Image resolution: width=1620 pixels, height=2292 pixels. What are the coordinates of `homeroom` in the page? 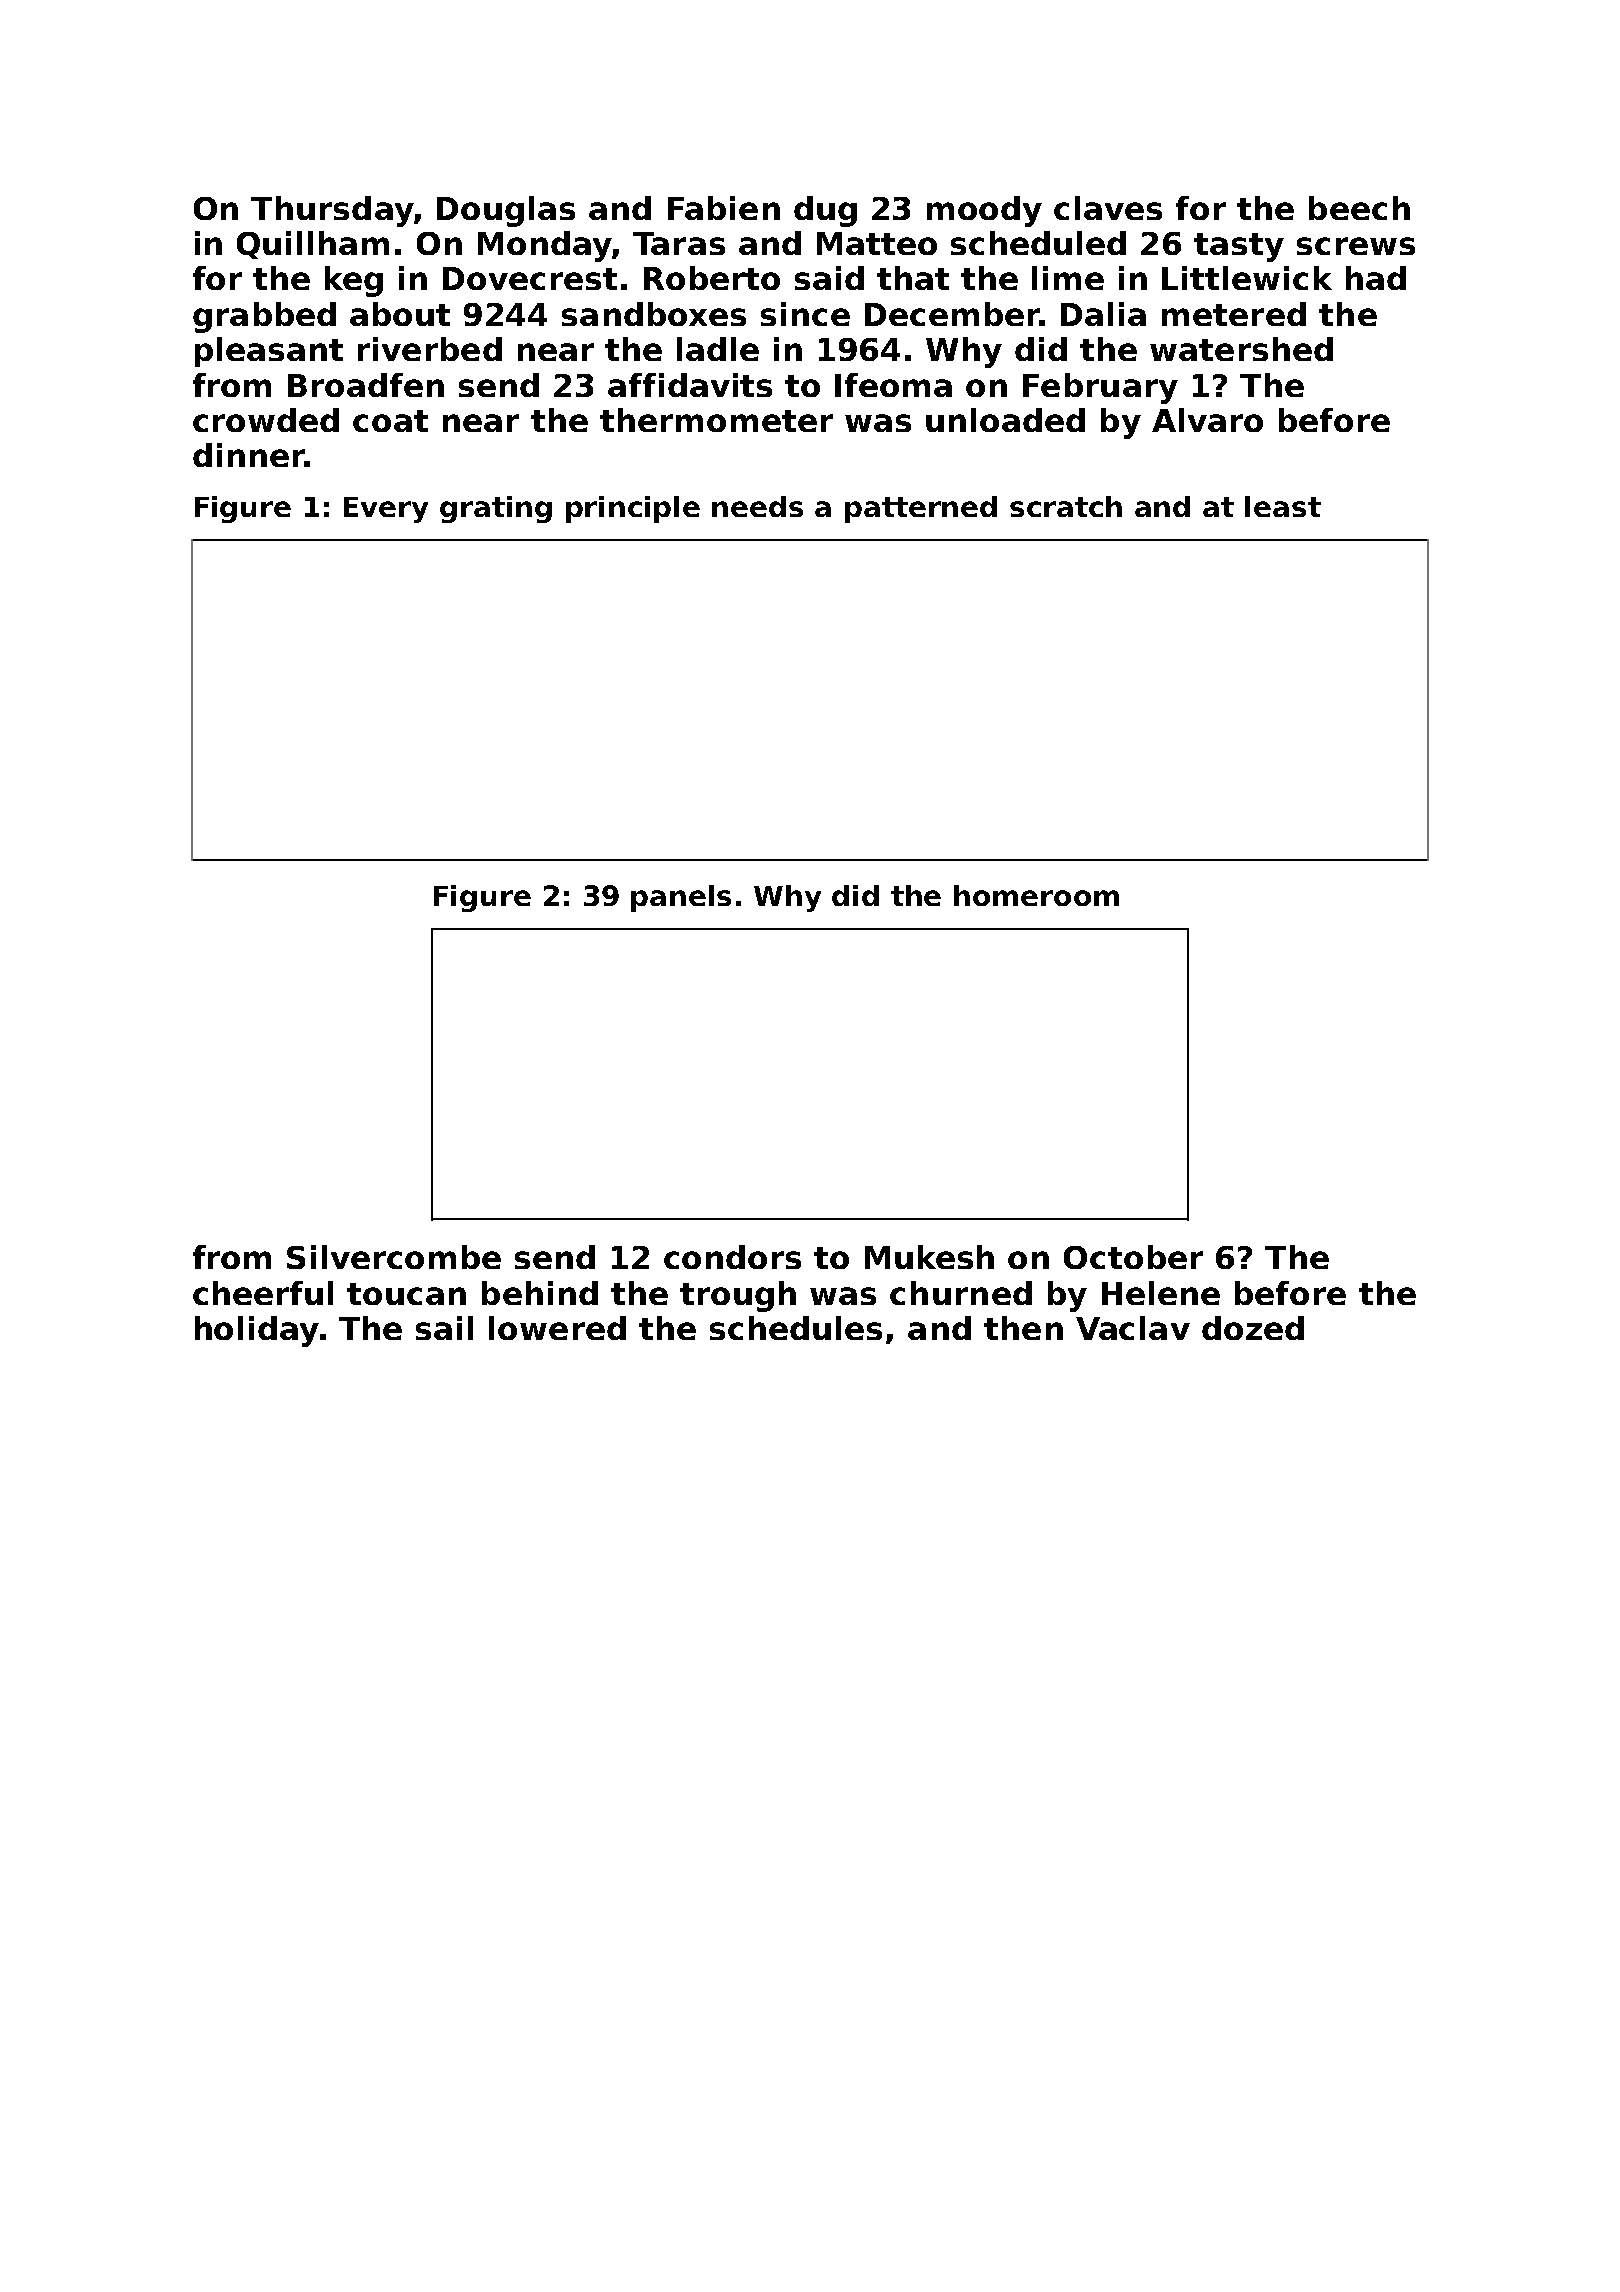 It's located at (1036, 895).
